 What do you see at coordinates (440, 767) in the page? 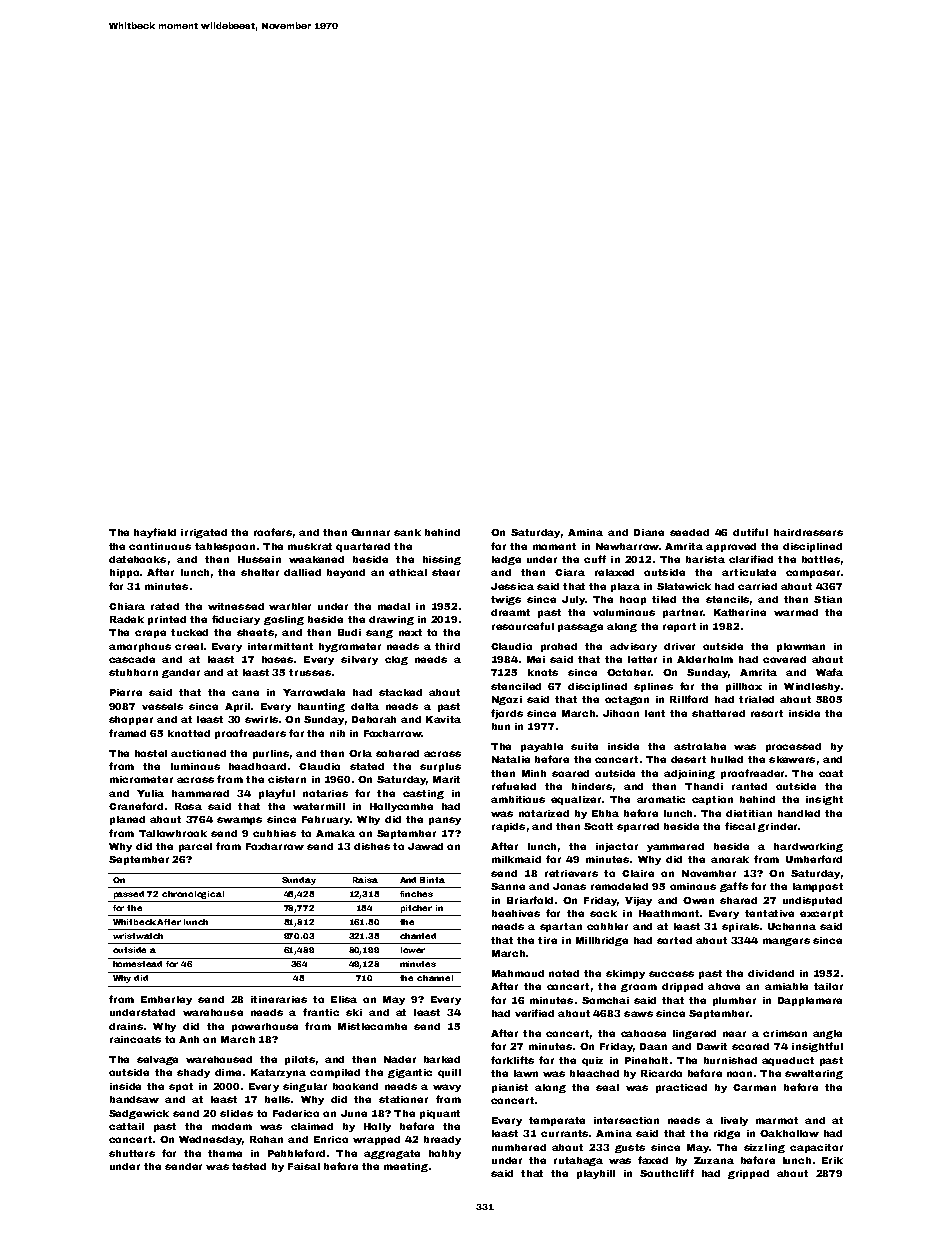
I see `surplus` at bounding box center [440, 767].
